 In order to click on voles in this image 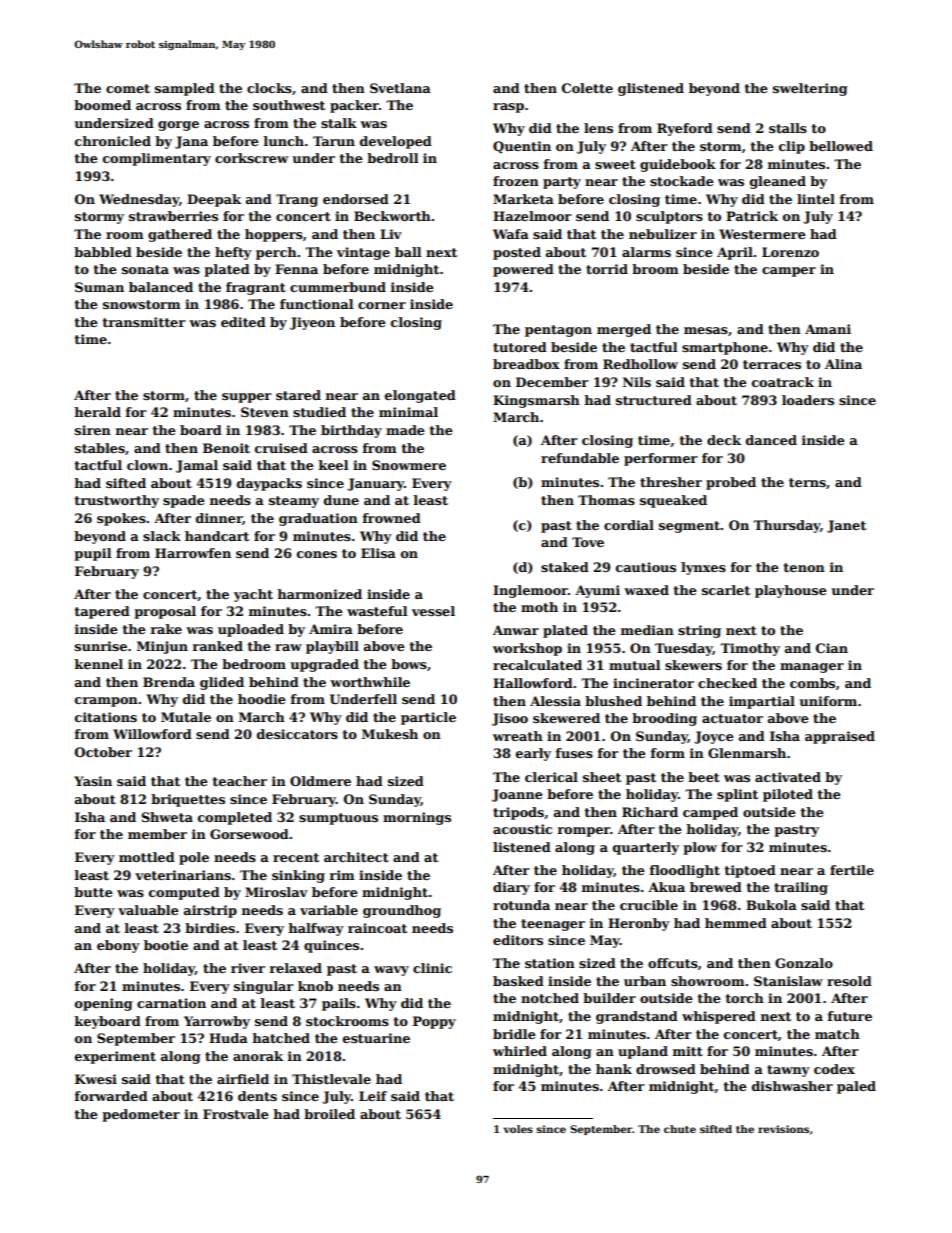, I will do `click(518, 1129)`.
